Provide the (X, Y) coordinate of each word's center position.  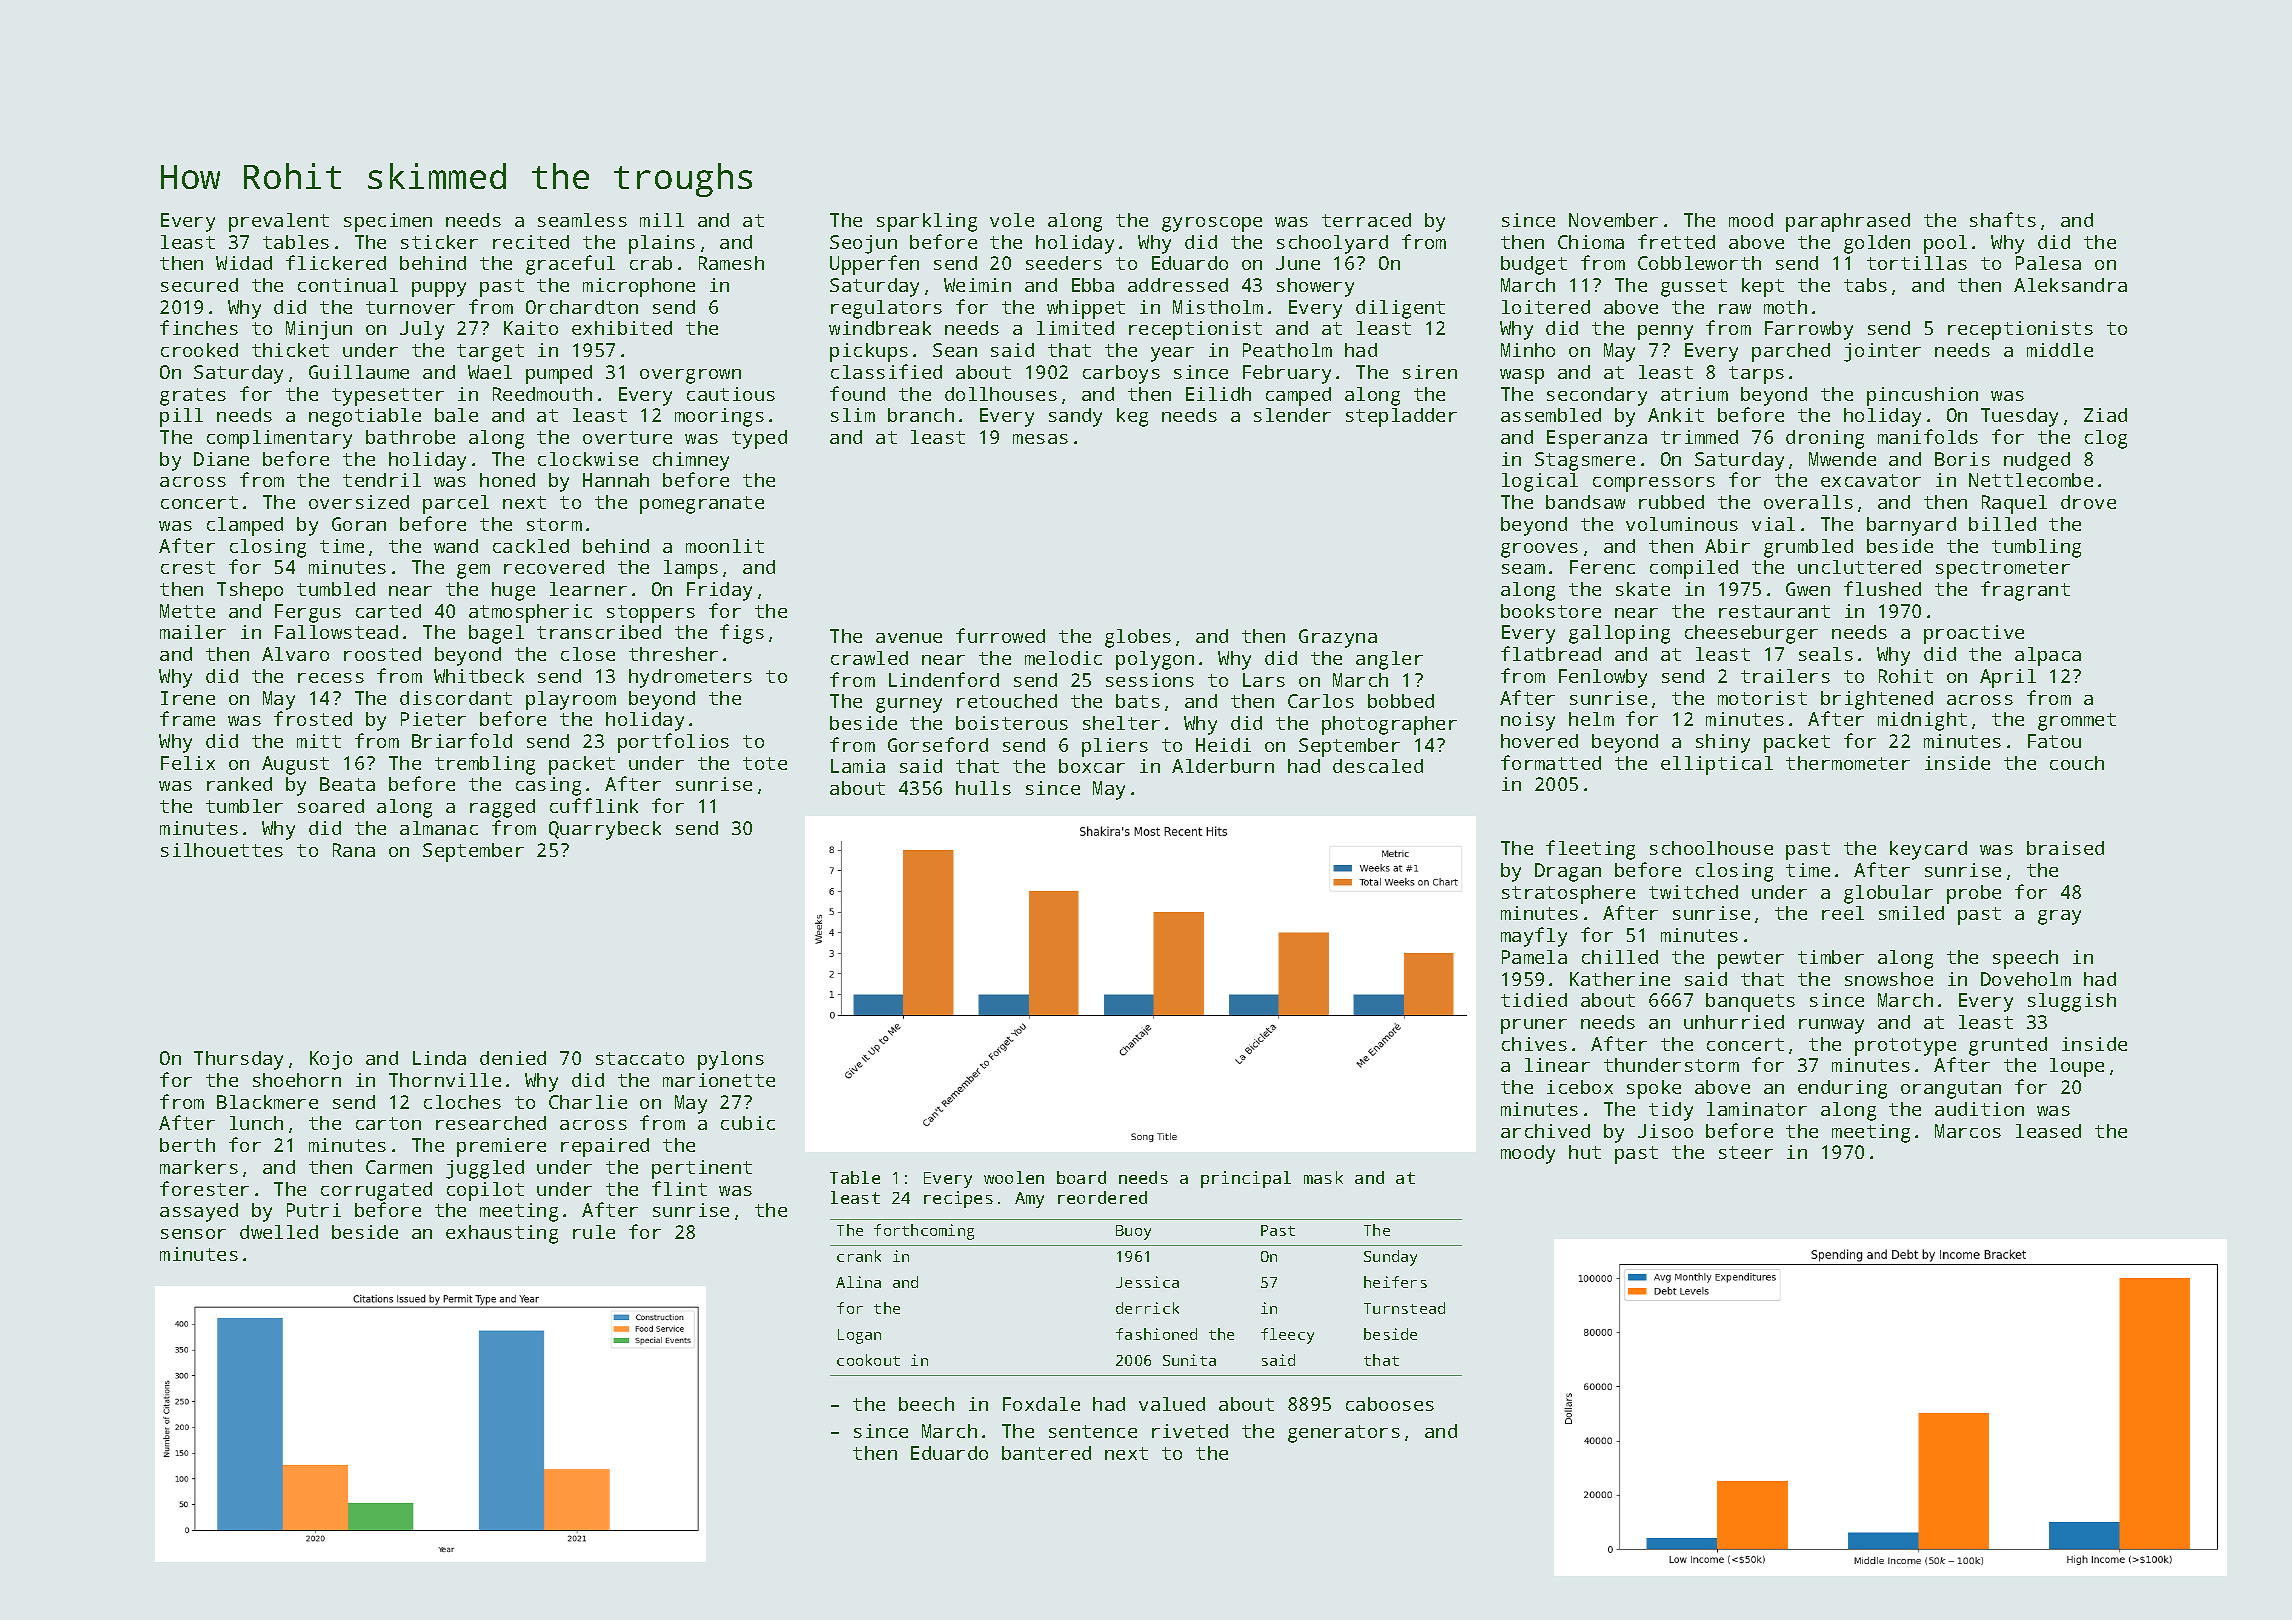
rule (594, 1232)
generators (1344, 1434)
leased (2048, 1131)
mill (662, 220)
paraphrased (1848, 222)
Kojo (331, 1060)
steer (1746, 1152)
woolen (1014, 1177)
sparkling (927, 222)
